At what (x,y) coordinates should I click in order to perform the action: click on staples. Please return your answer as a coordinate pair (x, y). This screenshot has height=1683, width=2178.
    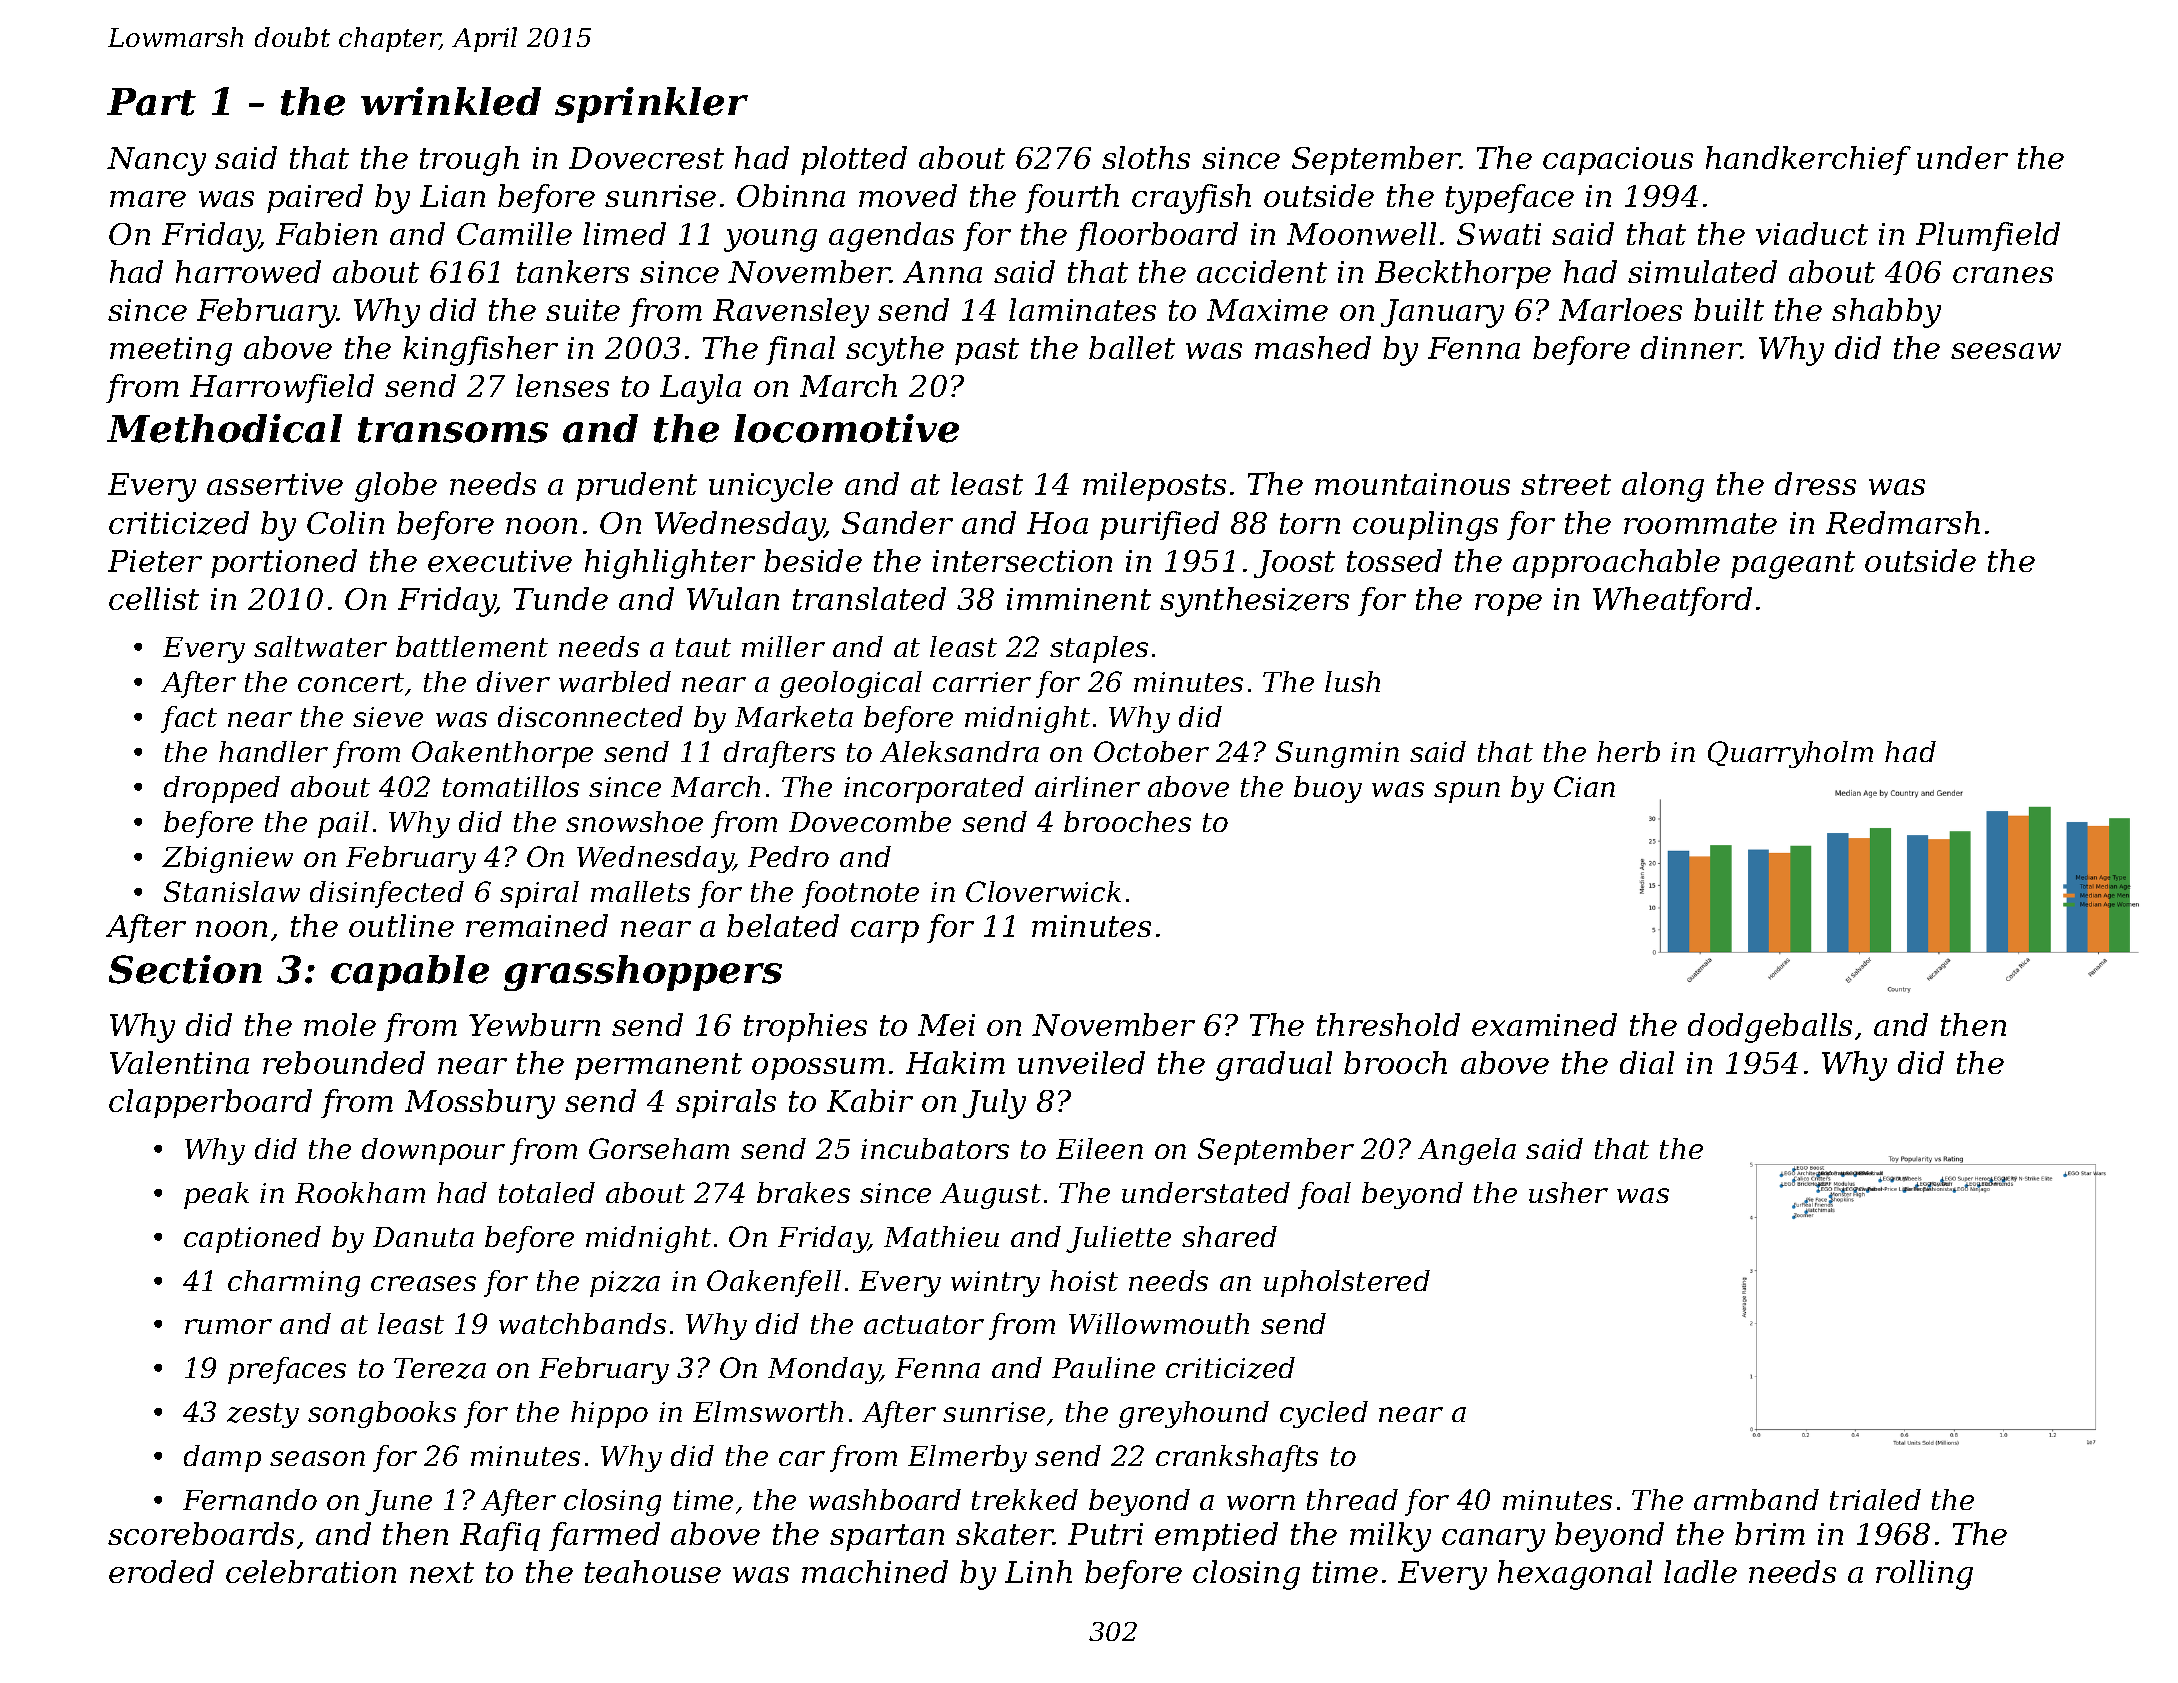
    Looking at the image, I should click on (1099, 649).
